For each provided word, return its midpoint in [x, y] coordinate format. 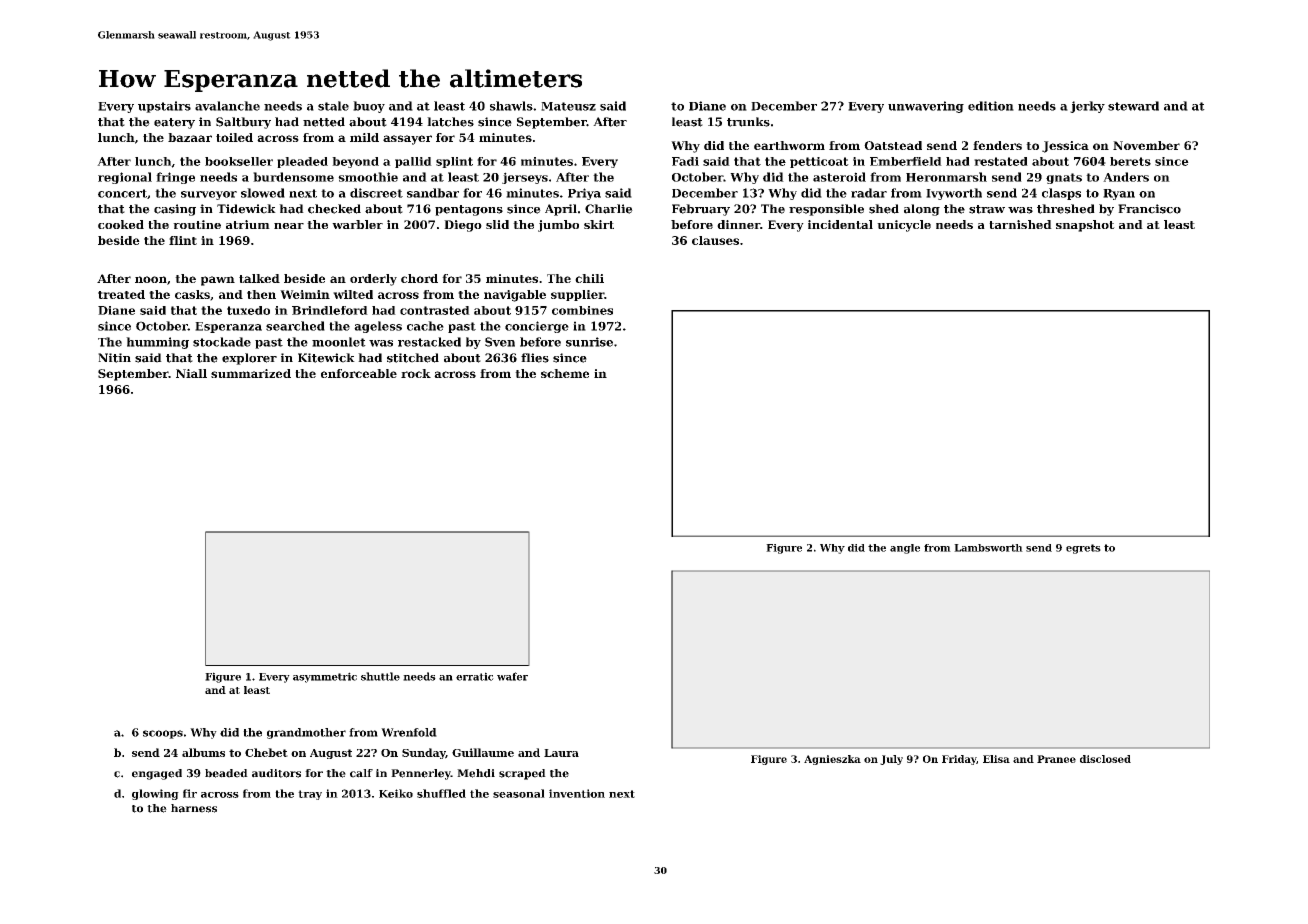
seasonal [519, 793]
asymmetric [325, 677]
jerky [1087, 107]
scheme [565, 373]
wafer [512, 676]
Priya [584, 194]
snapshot [1085, 226]
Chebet [266, 752]
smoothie [368, 177]
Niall [191, 373]
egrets [1083, 549]
